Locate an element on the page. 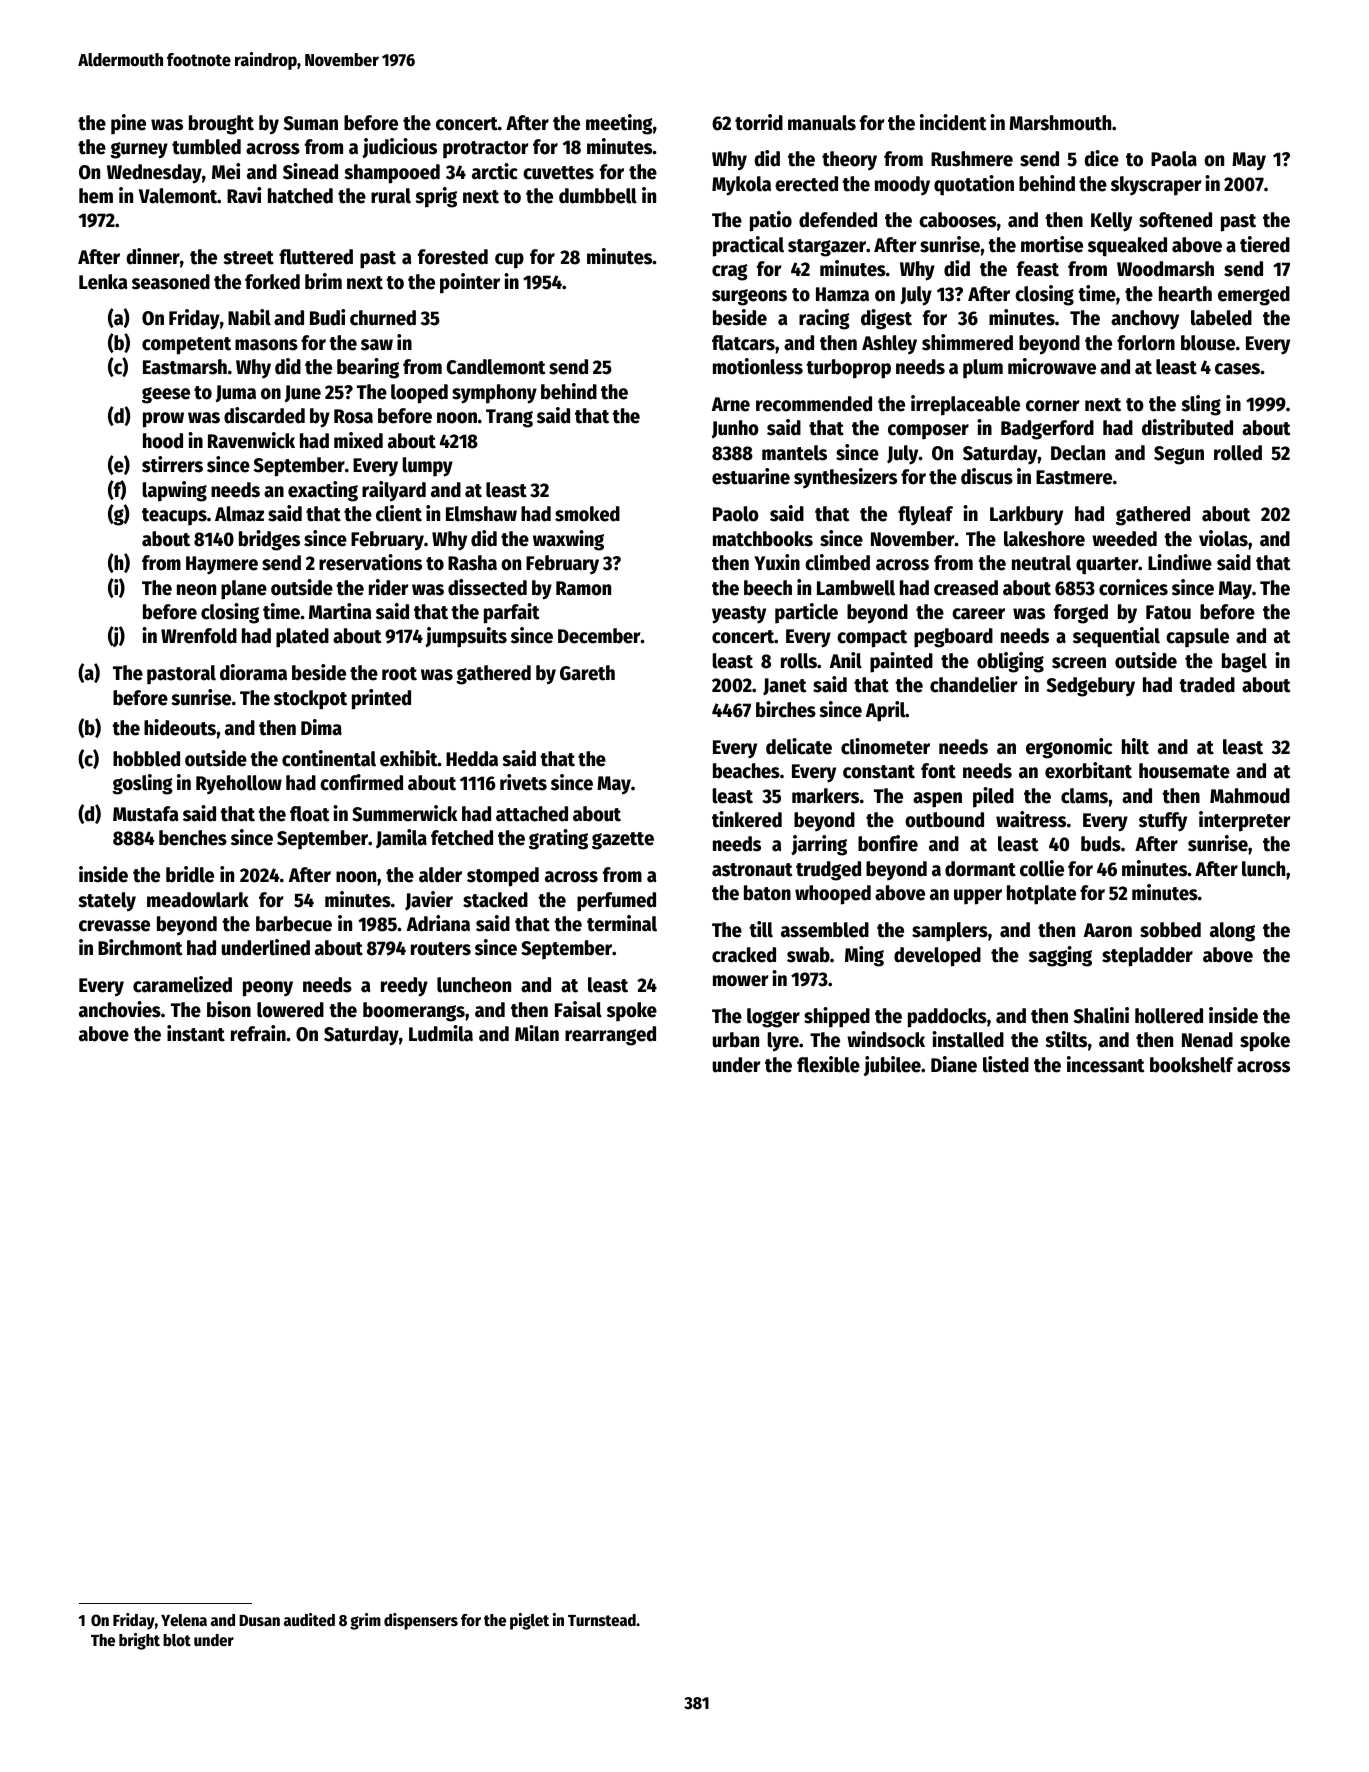  jubilee is located at coordinates (892, 1066).
